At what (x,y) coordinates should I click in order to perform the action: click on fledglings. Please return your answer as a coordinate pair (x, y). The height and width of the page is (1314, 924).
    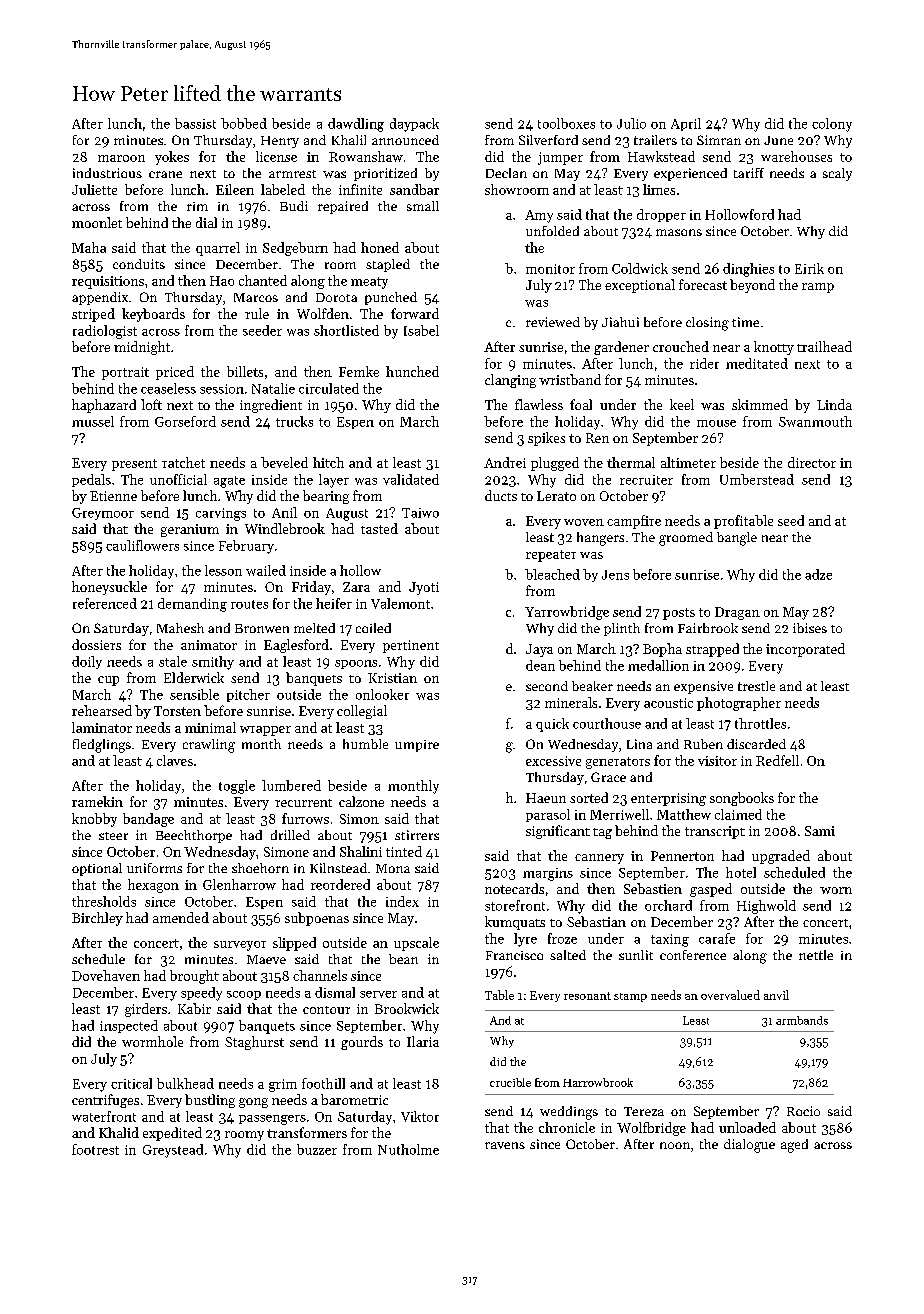
    Looking at the image, I should click on (102, 746).
